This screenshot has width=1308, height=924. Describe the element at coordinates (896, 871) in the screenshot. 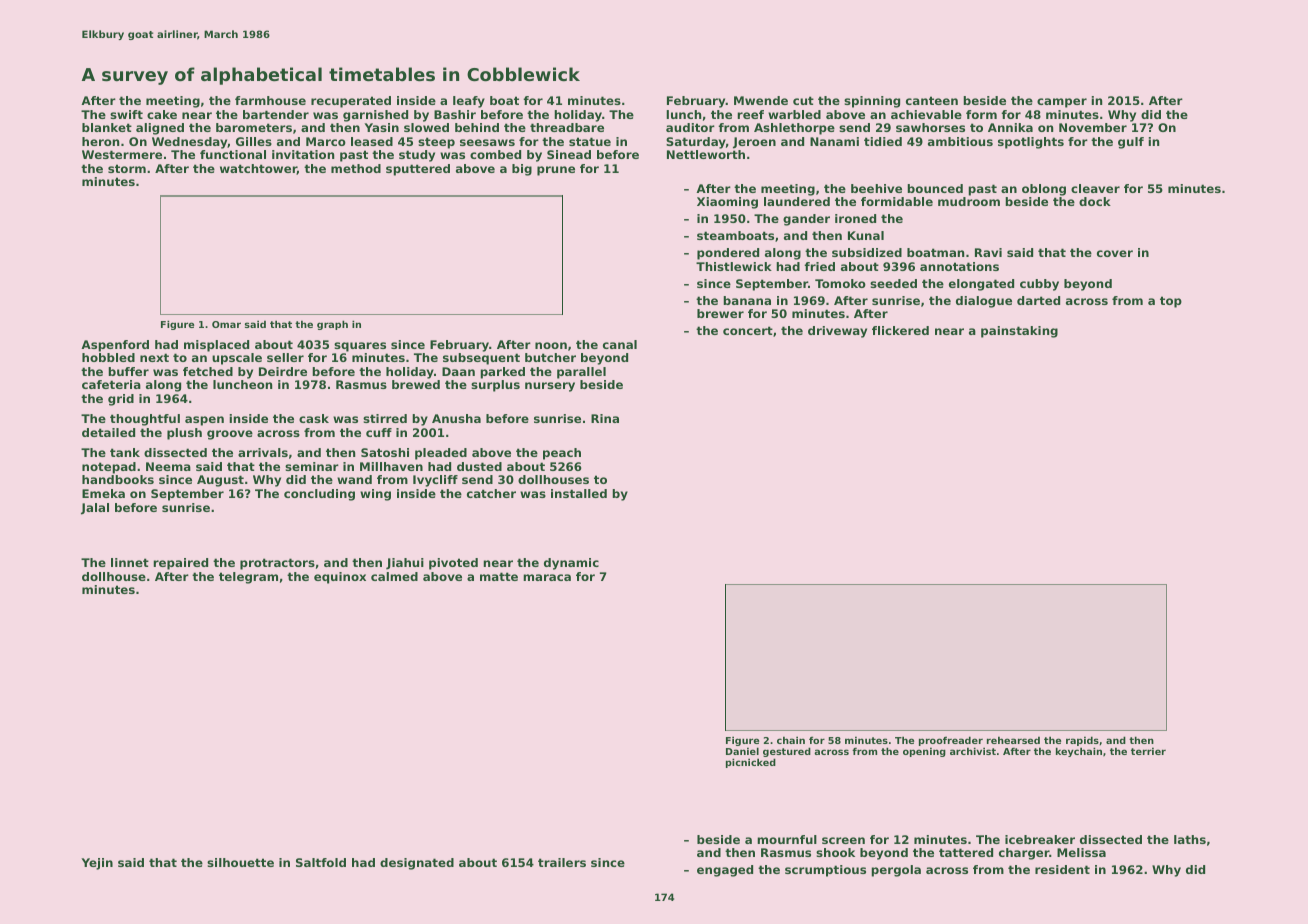

I see `pergola` at that location.
